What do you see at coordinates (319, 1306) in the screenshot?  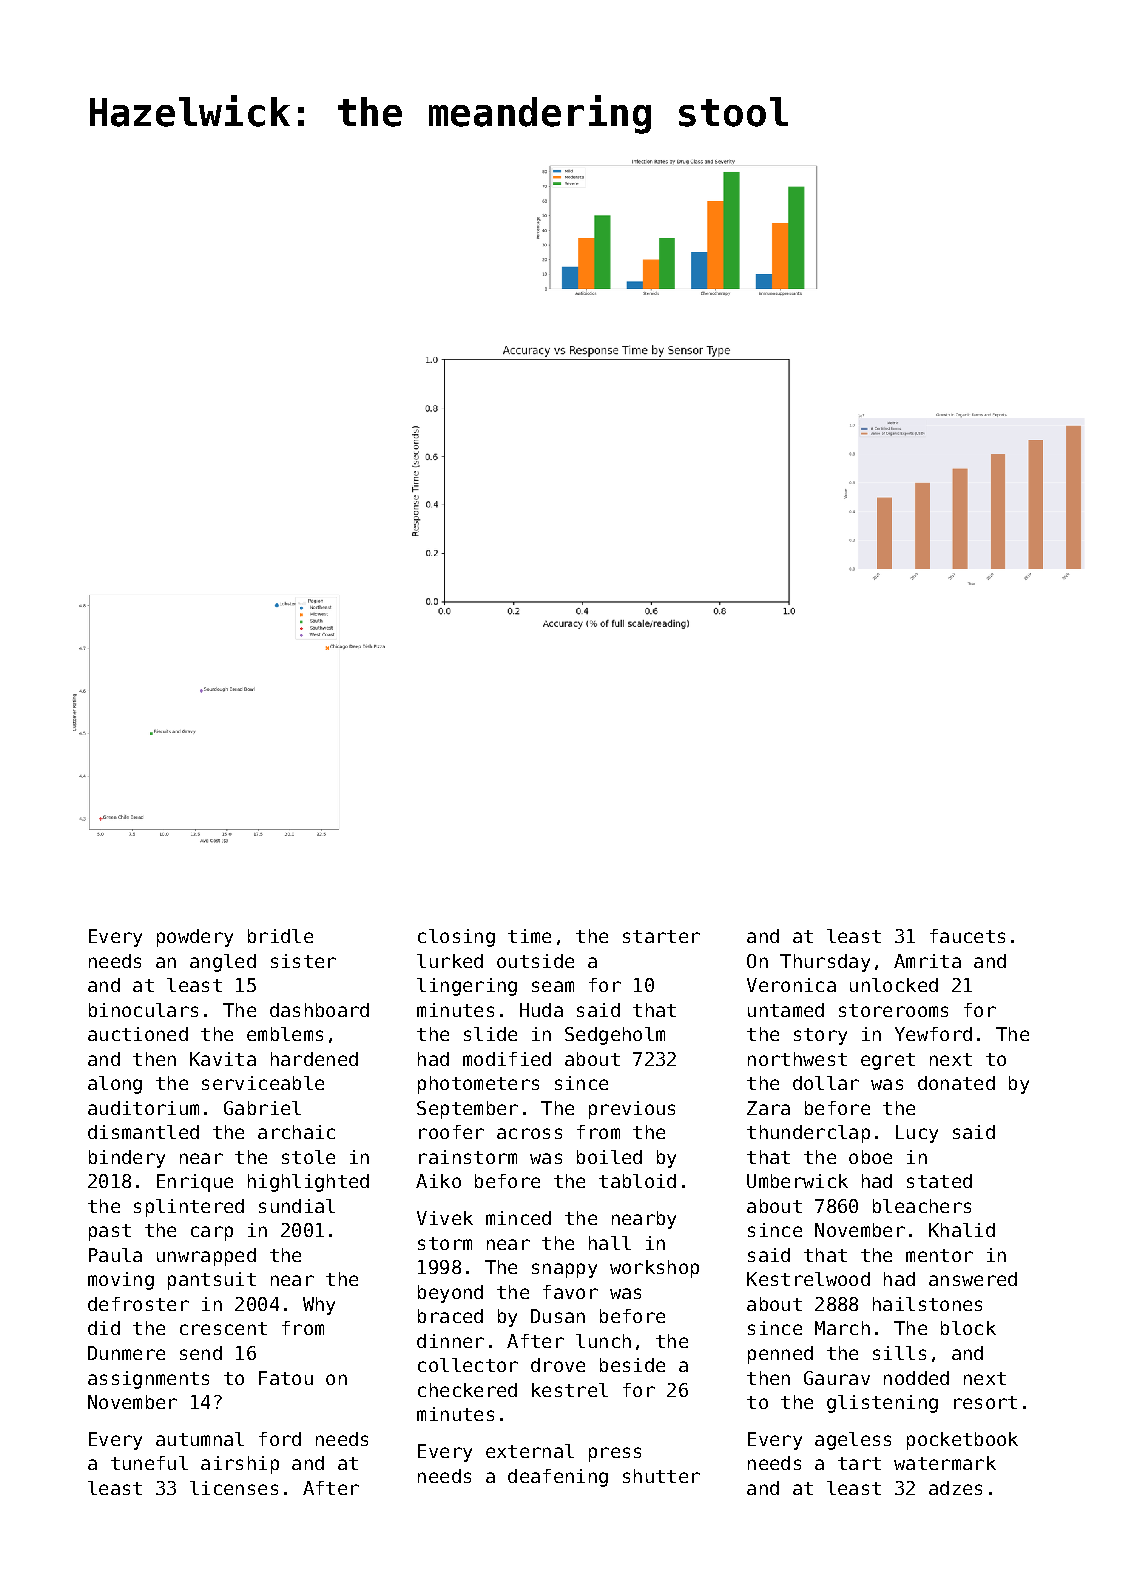 I see `Why` at bounding box center [319, 1306].
